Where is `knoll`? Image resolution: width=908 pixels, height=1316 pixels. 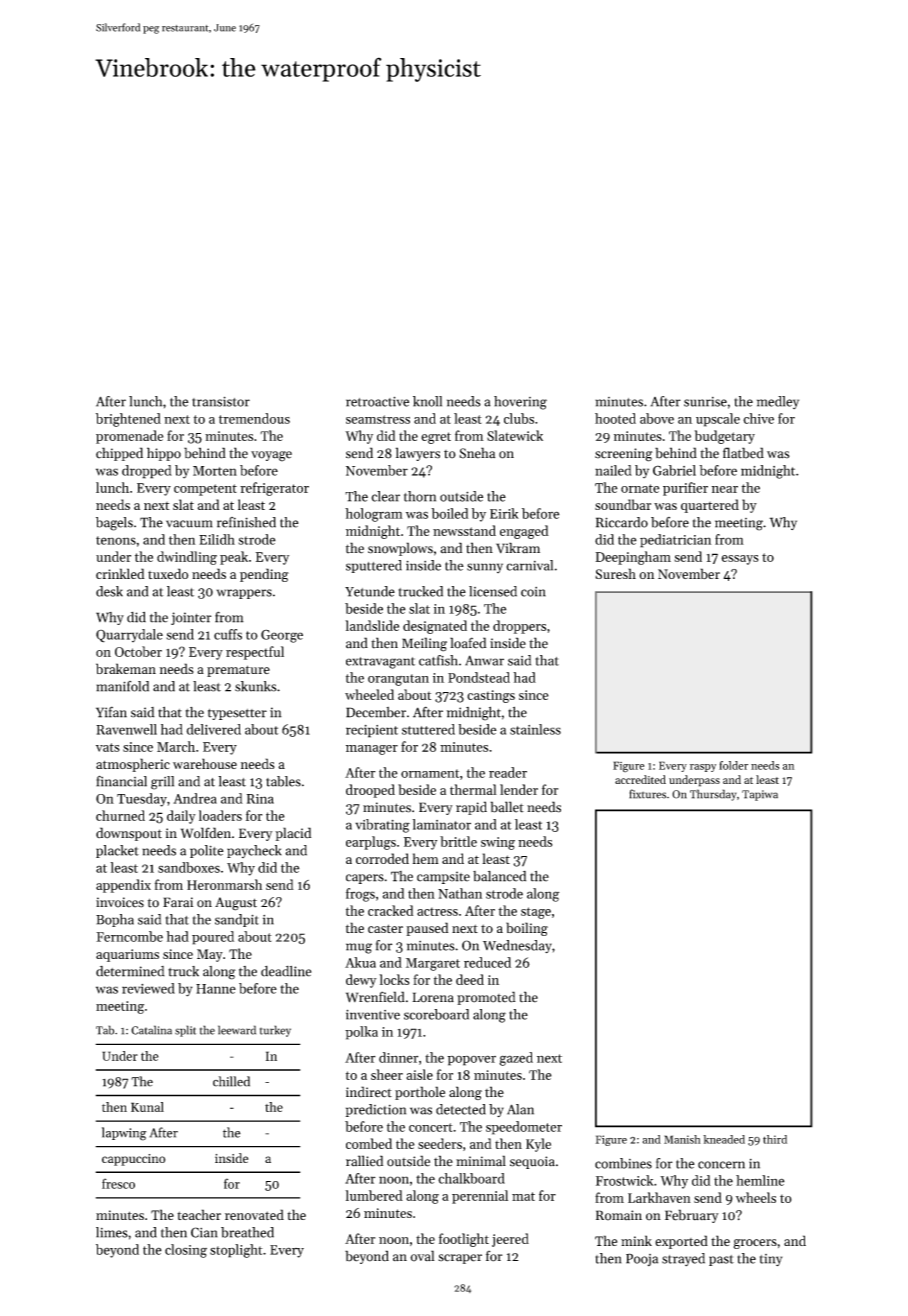 knoll is located at coordinates (427, 401).
